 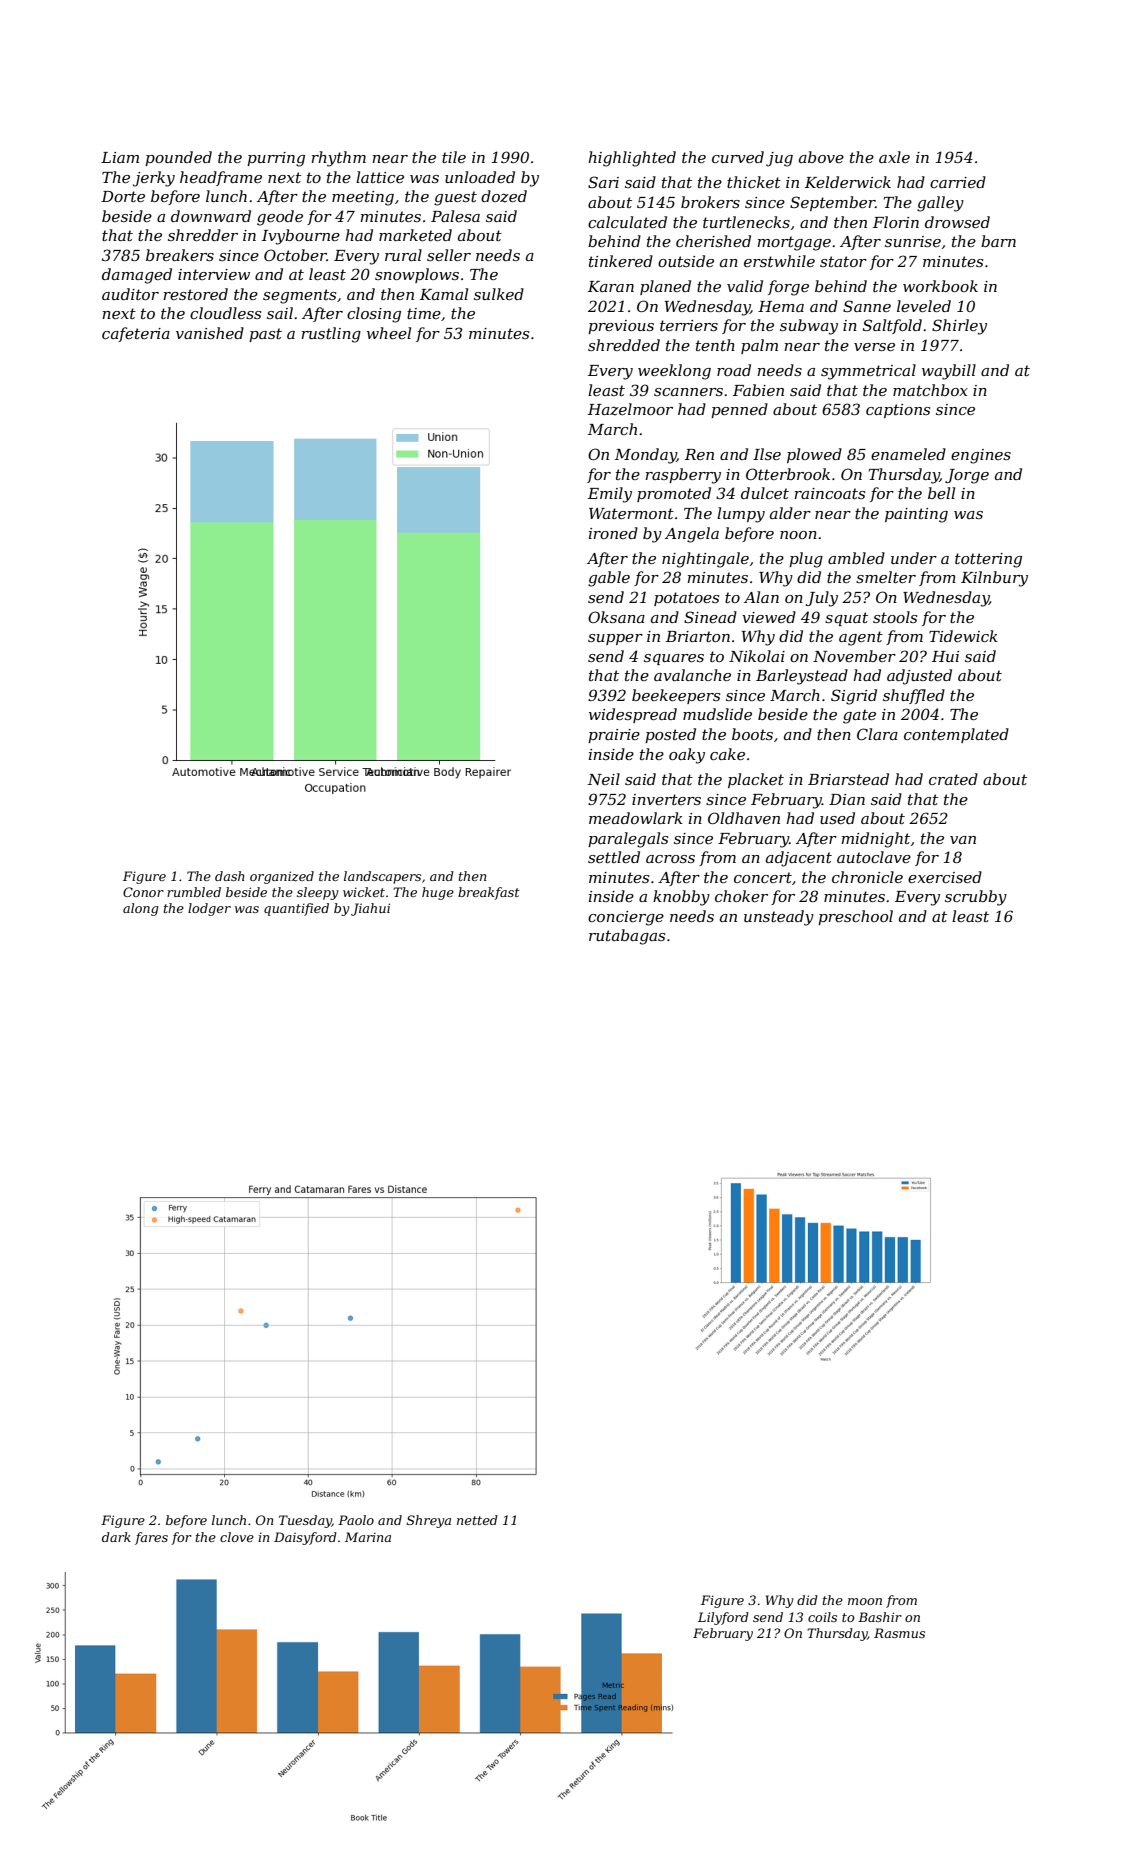 What do you see at coordinates (865, 1601) in the screenshot?
I see `moon` at bounding box center [865, 1601].
